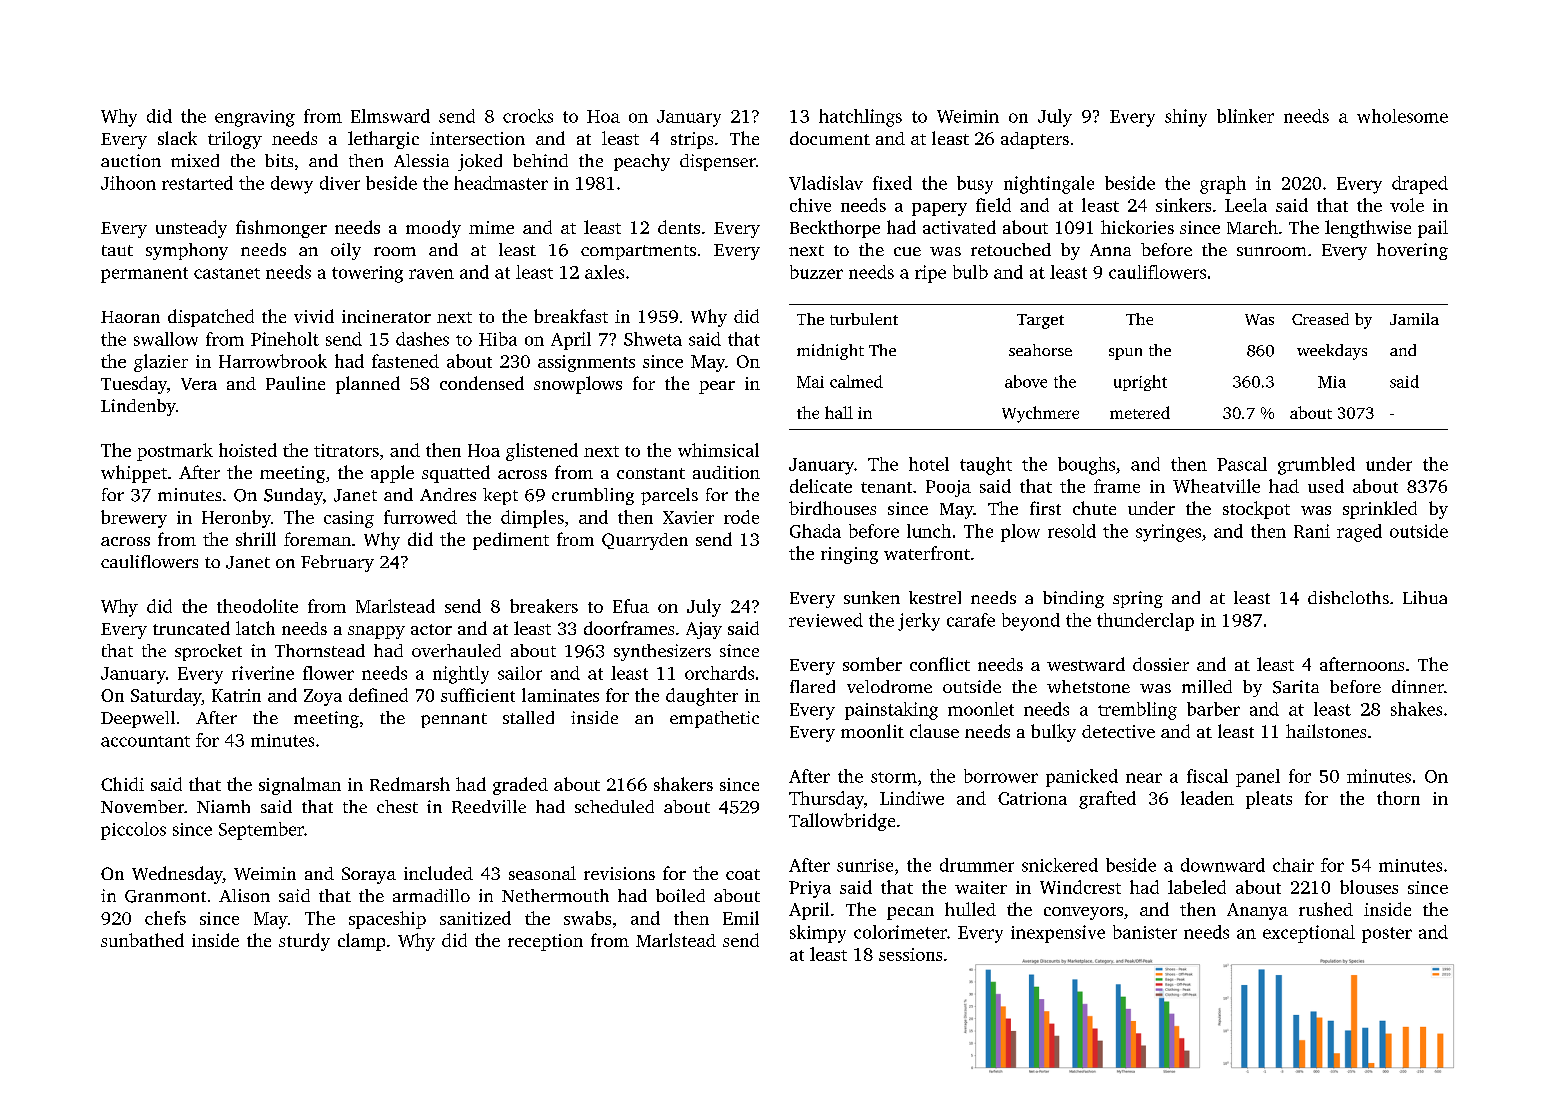 The width and height of the screenshot is (1549, 1096). Describe the element at coordinates (431, 629) in the screenshot. I see `actor` at that location.
